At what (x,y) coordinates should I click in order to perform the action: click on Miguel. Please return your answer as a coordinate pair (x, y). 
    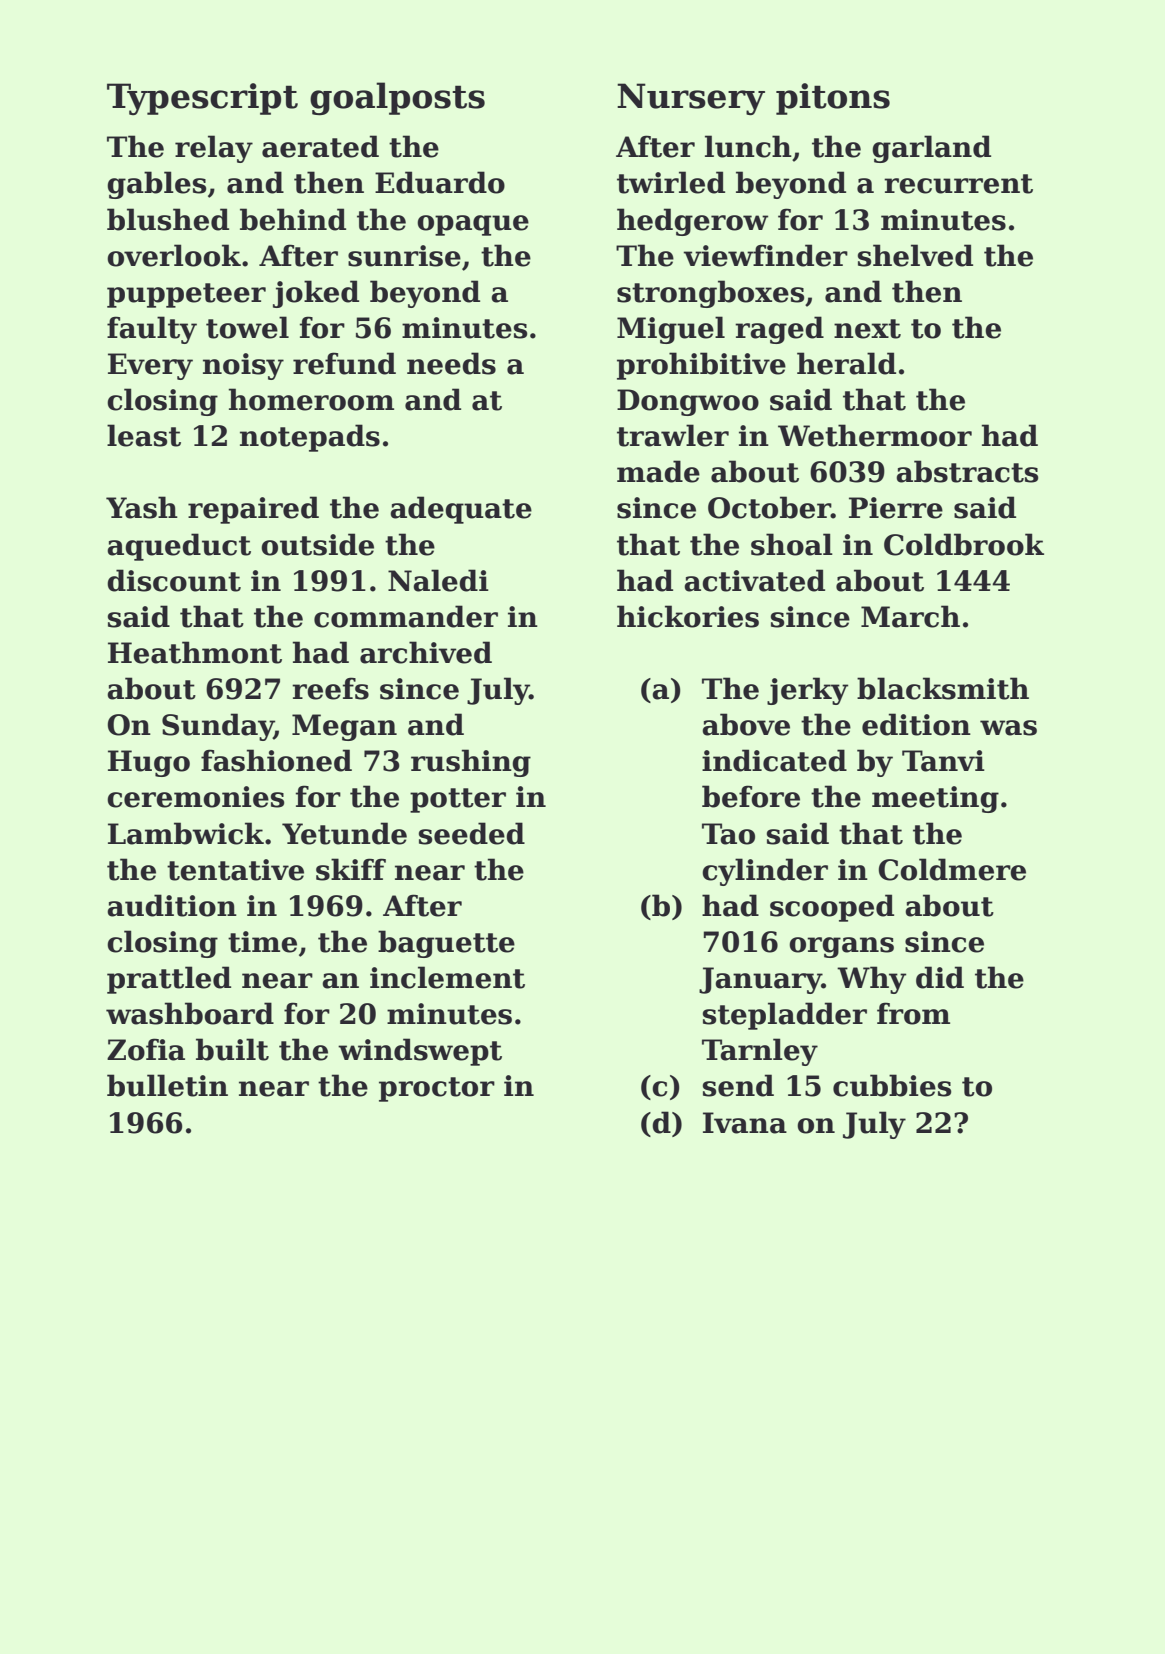
    Looking at the image, I should click on (671, 330).
